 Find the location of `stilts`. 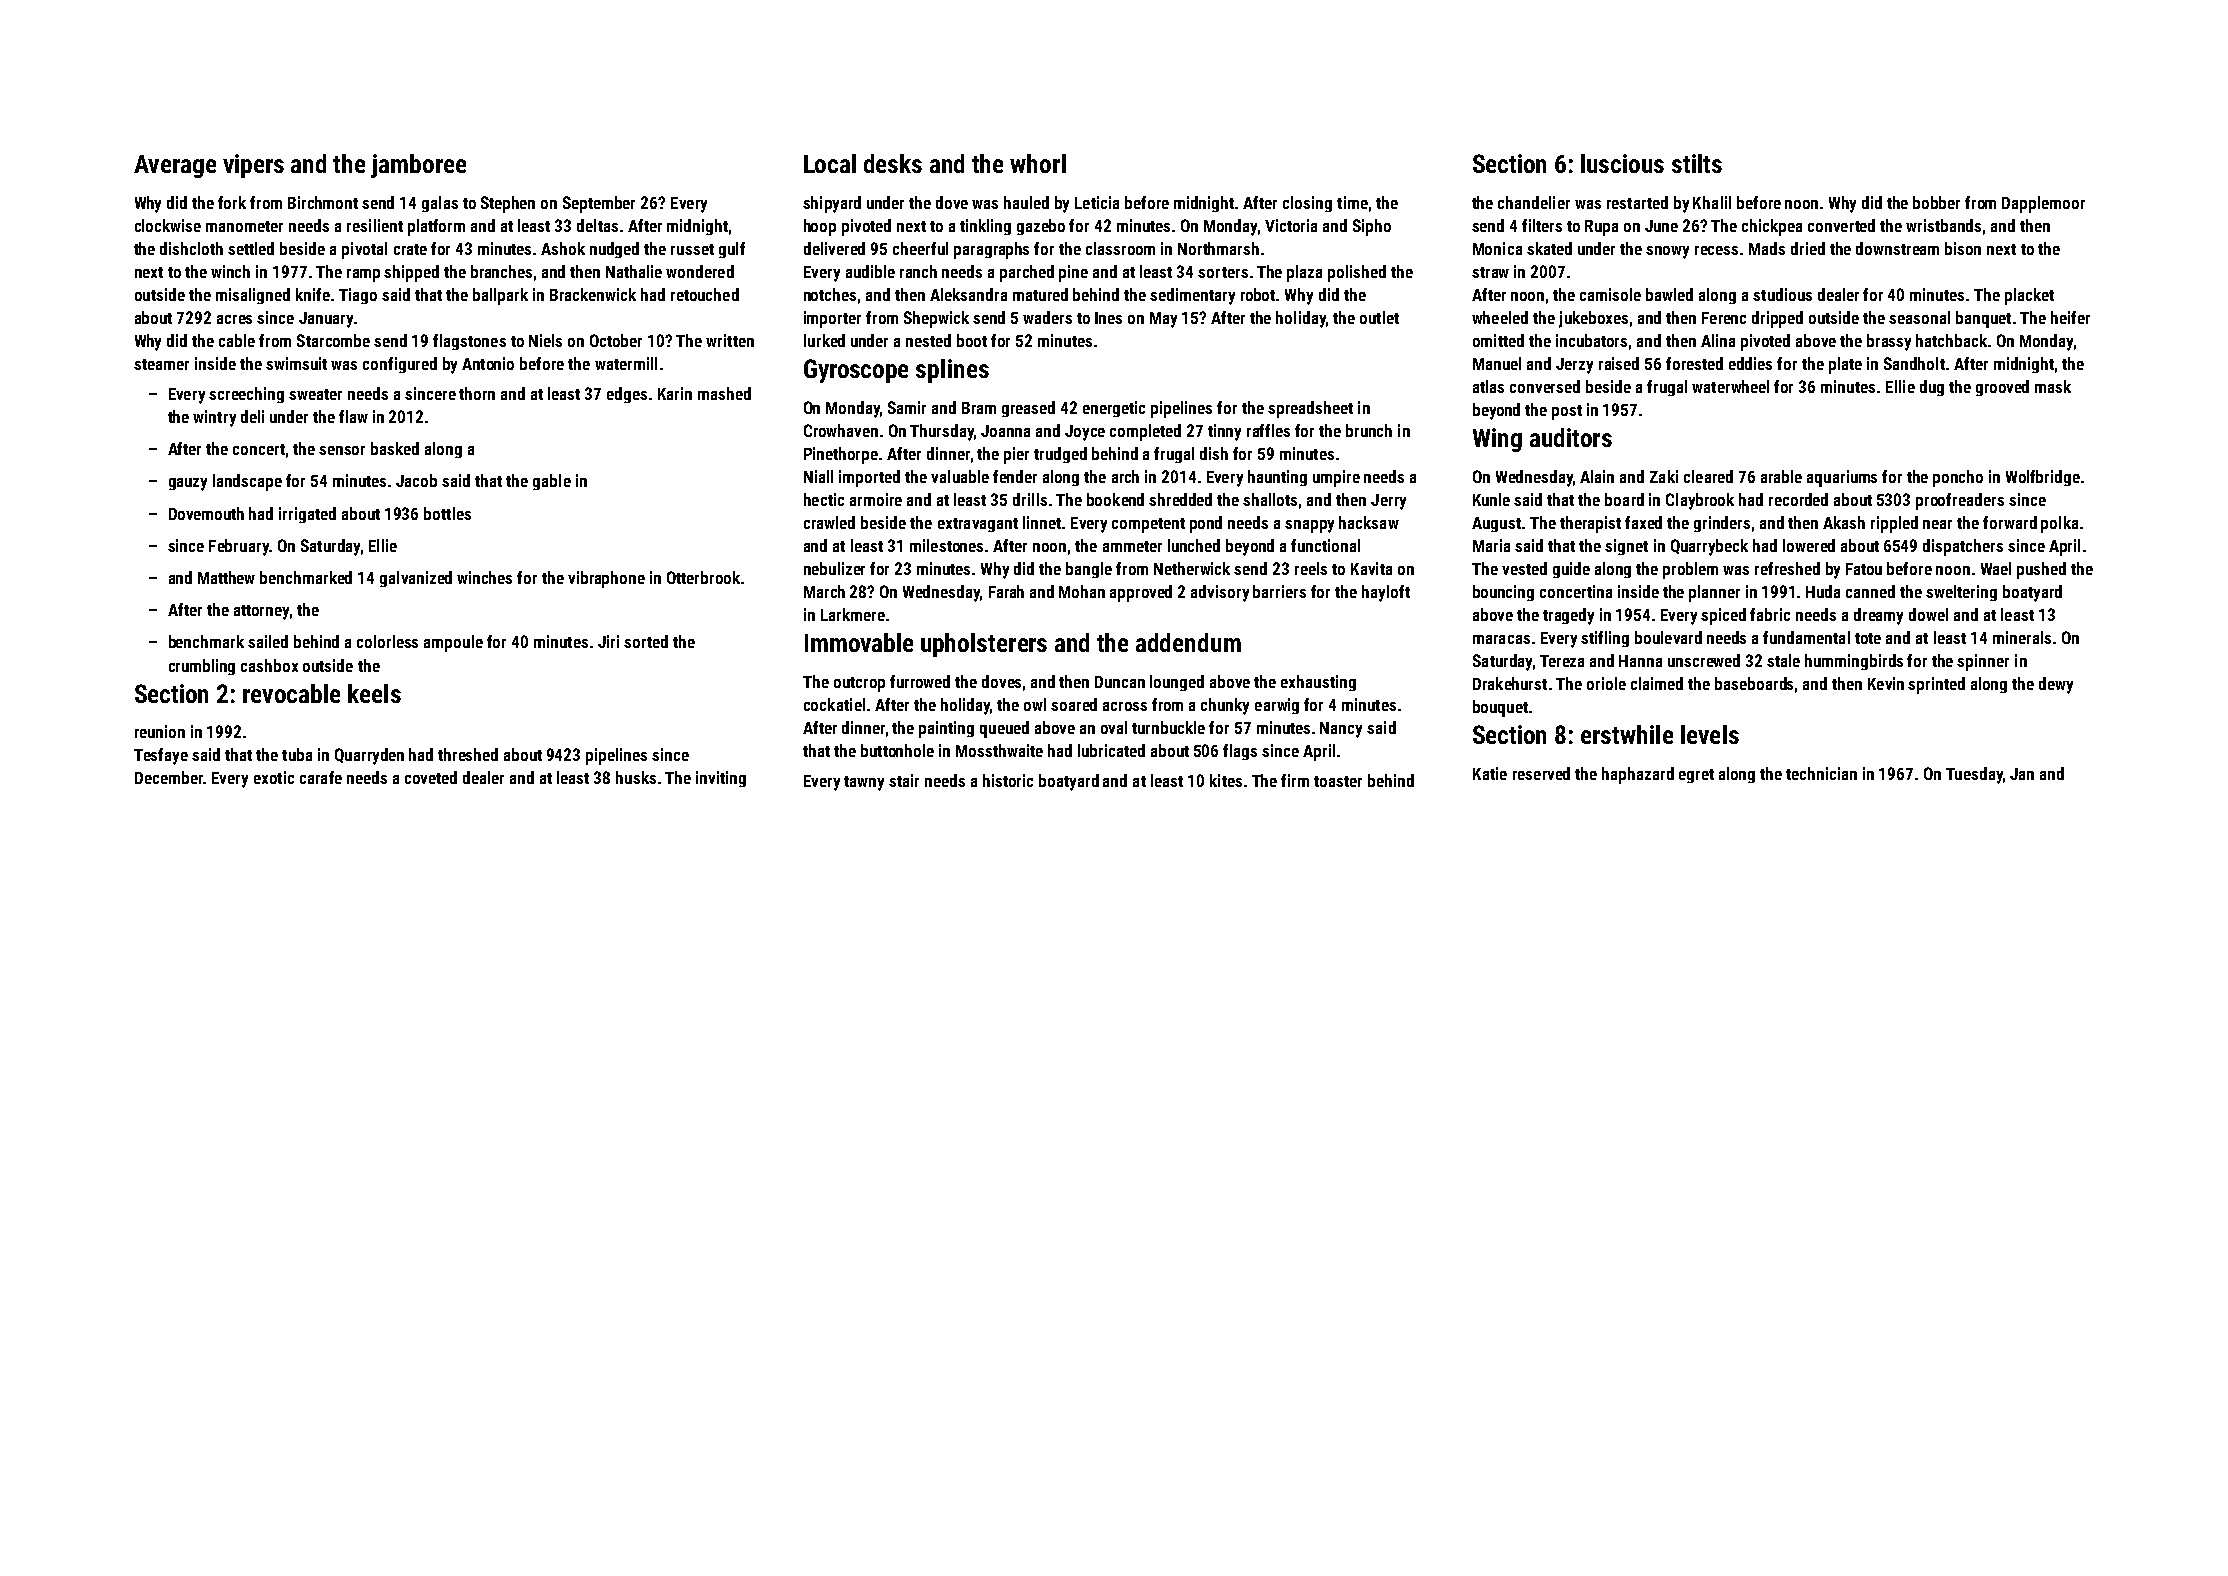

stilts is located at coordinates (1697, 163).
